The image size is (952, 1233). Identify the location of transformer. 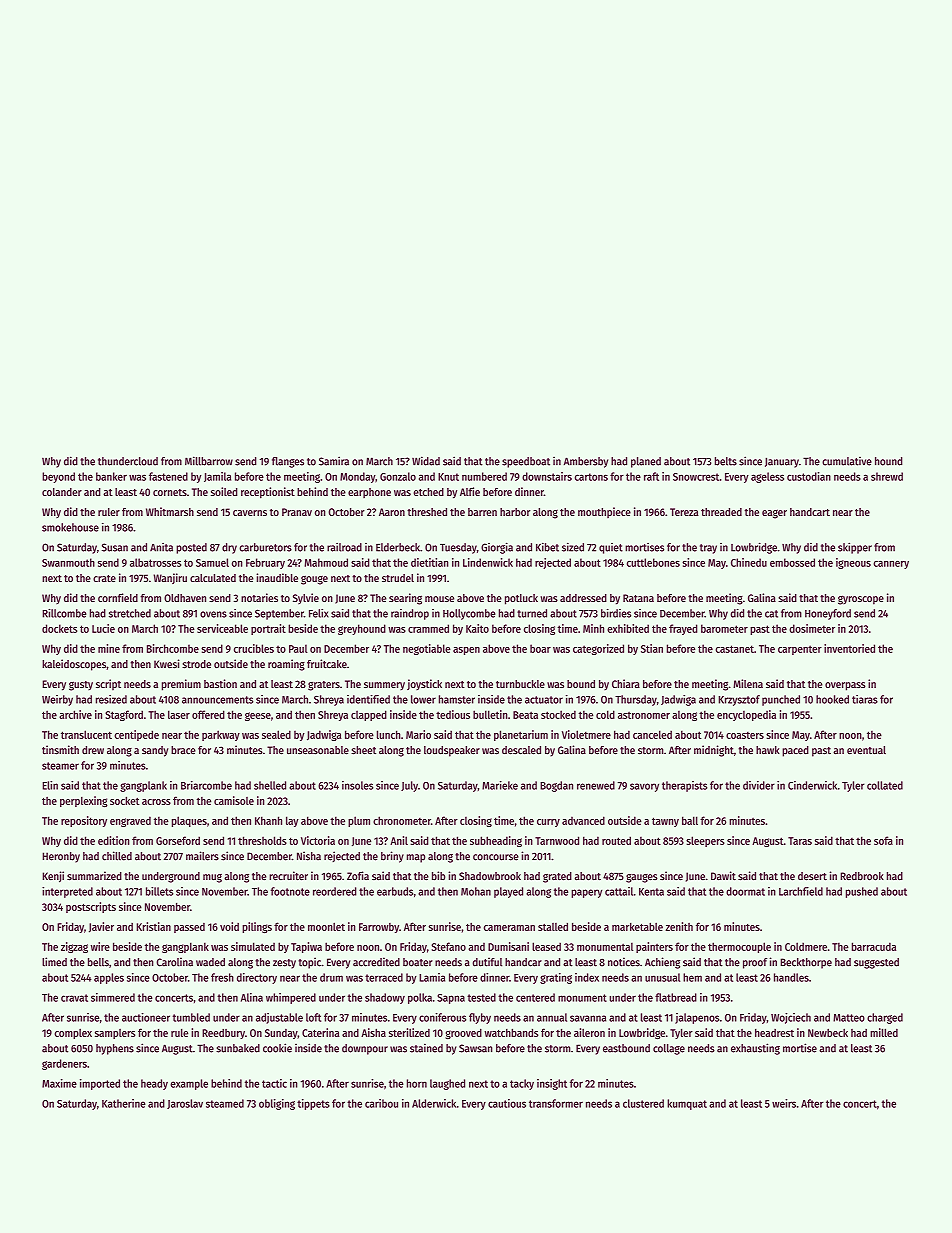
(556, 1103).
